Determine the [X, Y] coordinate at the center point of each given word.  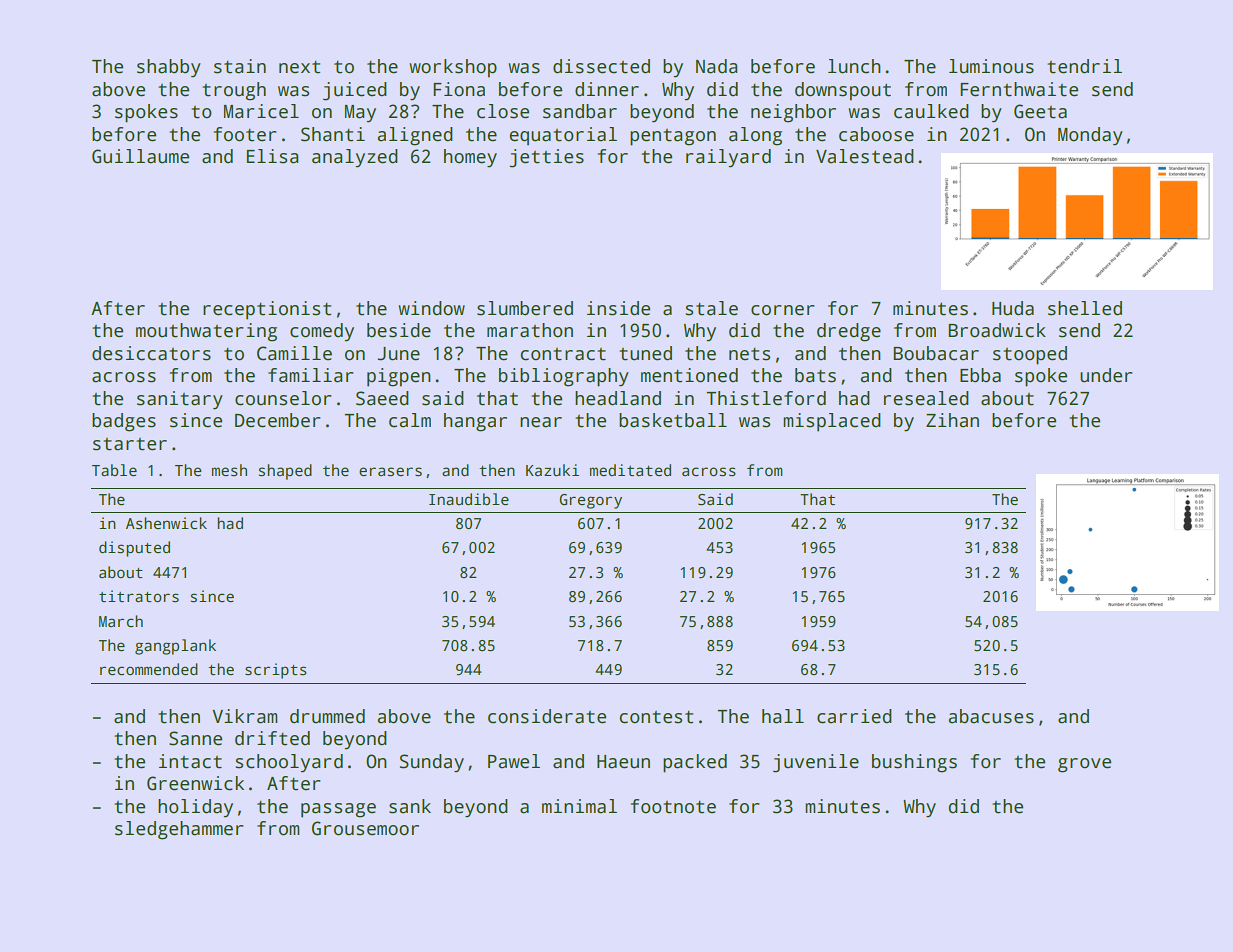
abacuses [991, 716]
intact [190, 761]
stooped [1030, 355]
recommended [149, 669]
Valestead [865, 156]
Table [114, 470]
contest [656, 717]
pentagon [673, 137]
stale [711, 308]
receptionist [267, 310]
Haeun [623, 762]
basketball [673, 420]
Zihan [952, 420]
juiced [355, 91]
